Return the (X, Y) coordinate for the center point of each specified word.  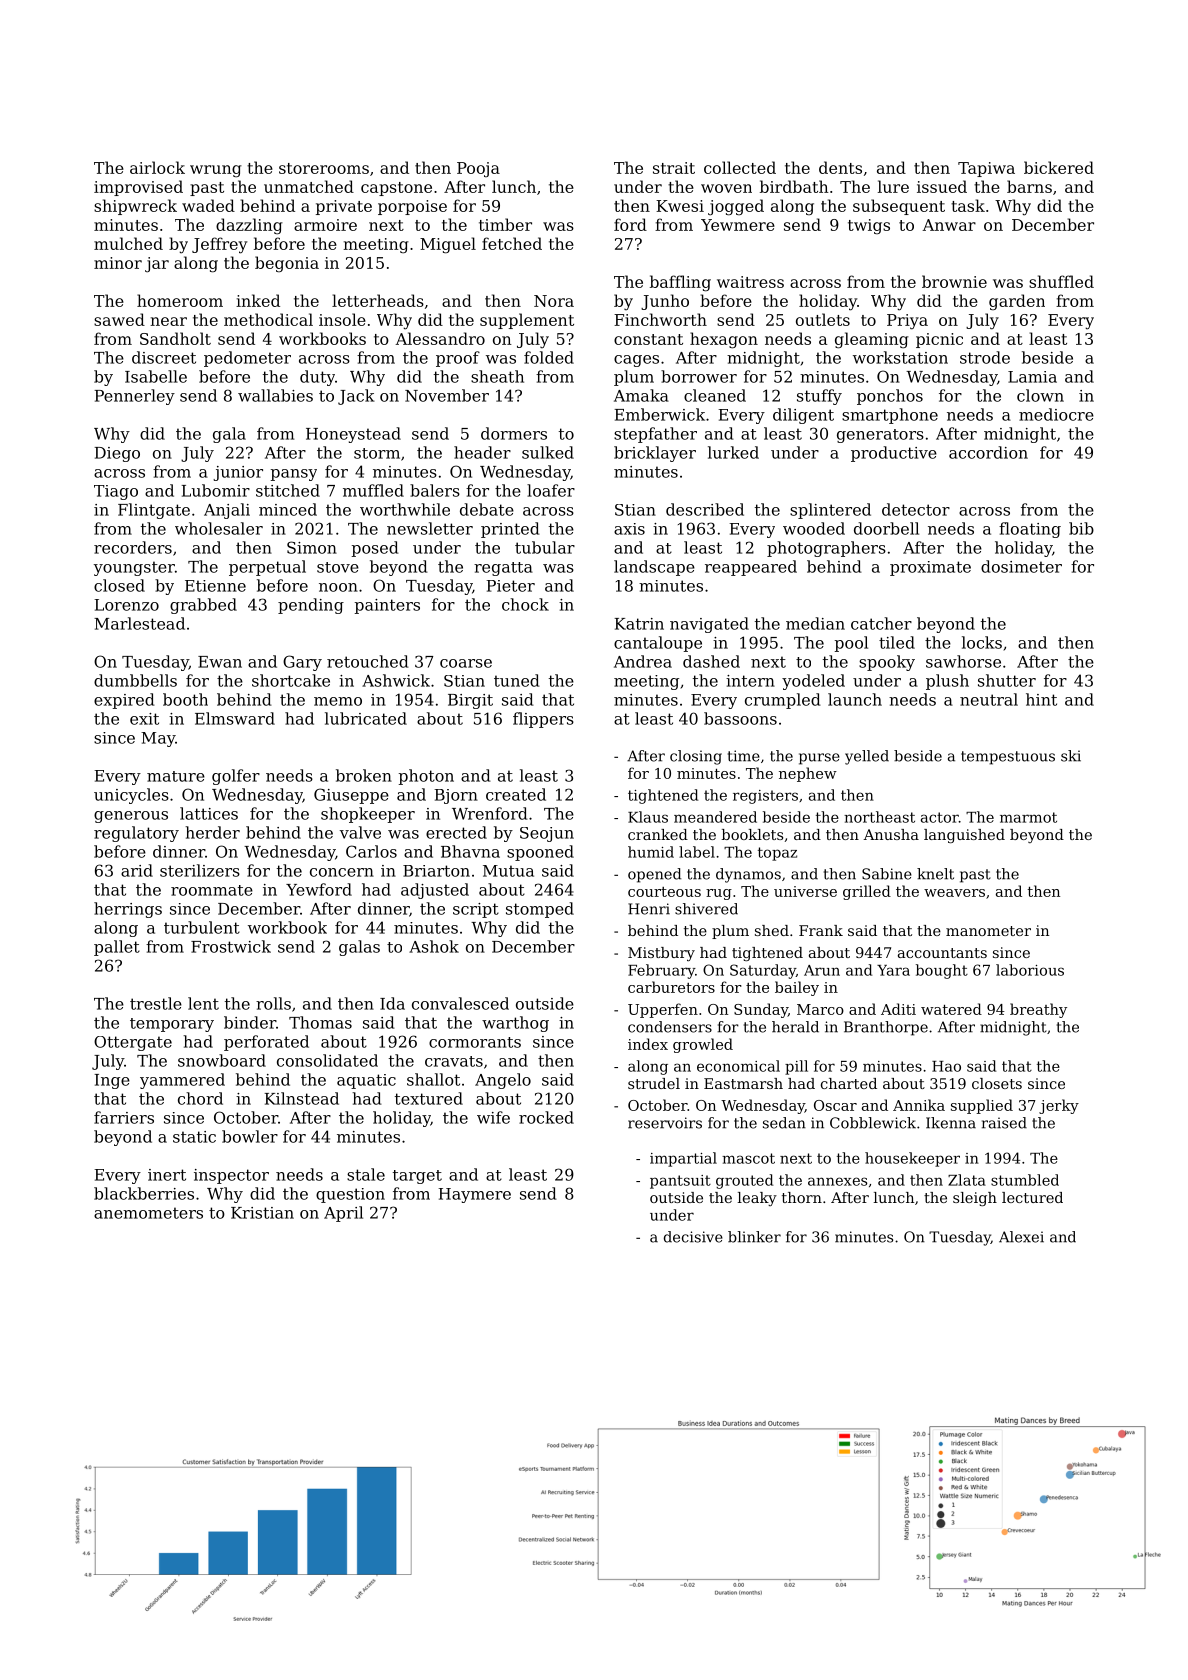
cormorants (475, 1042)
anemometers (148, 1213)
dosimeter (1021, 566)
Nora (554, 301)
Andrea (643, 661)
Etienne (215, 586)
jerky (1059, 1106)
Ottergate (133, 1043)
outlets (823, 319)
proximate (930, 568)
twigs (869, 226)
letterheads (378, 300)
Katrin (639, 624)
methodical (268, 319)
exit (144, 719)
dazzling (249, 226)
